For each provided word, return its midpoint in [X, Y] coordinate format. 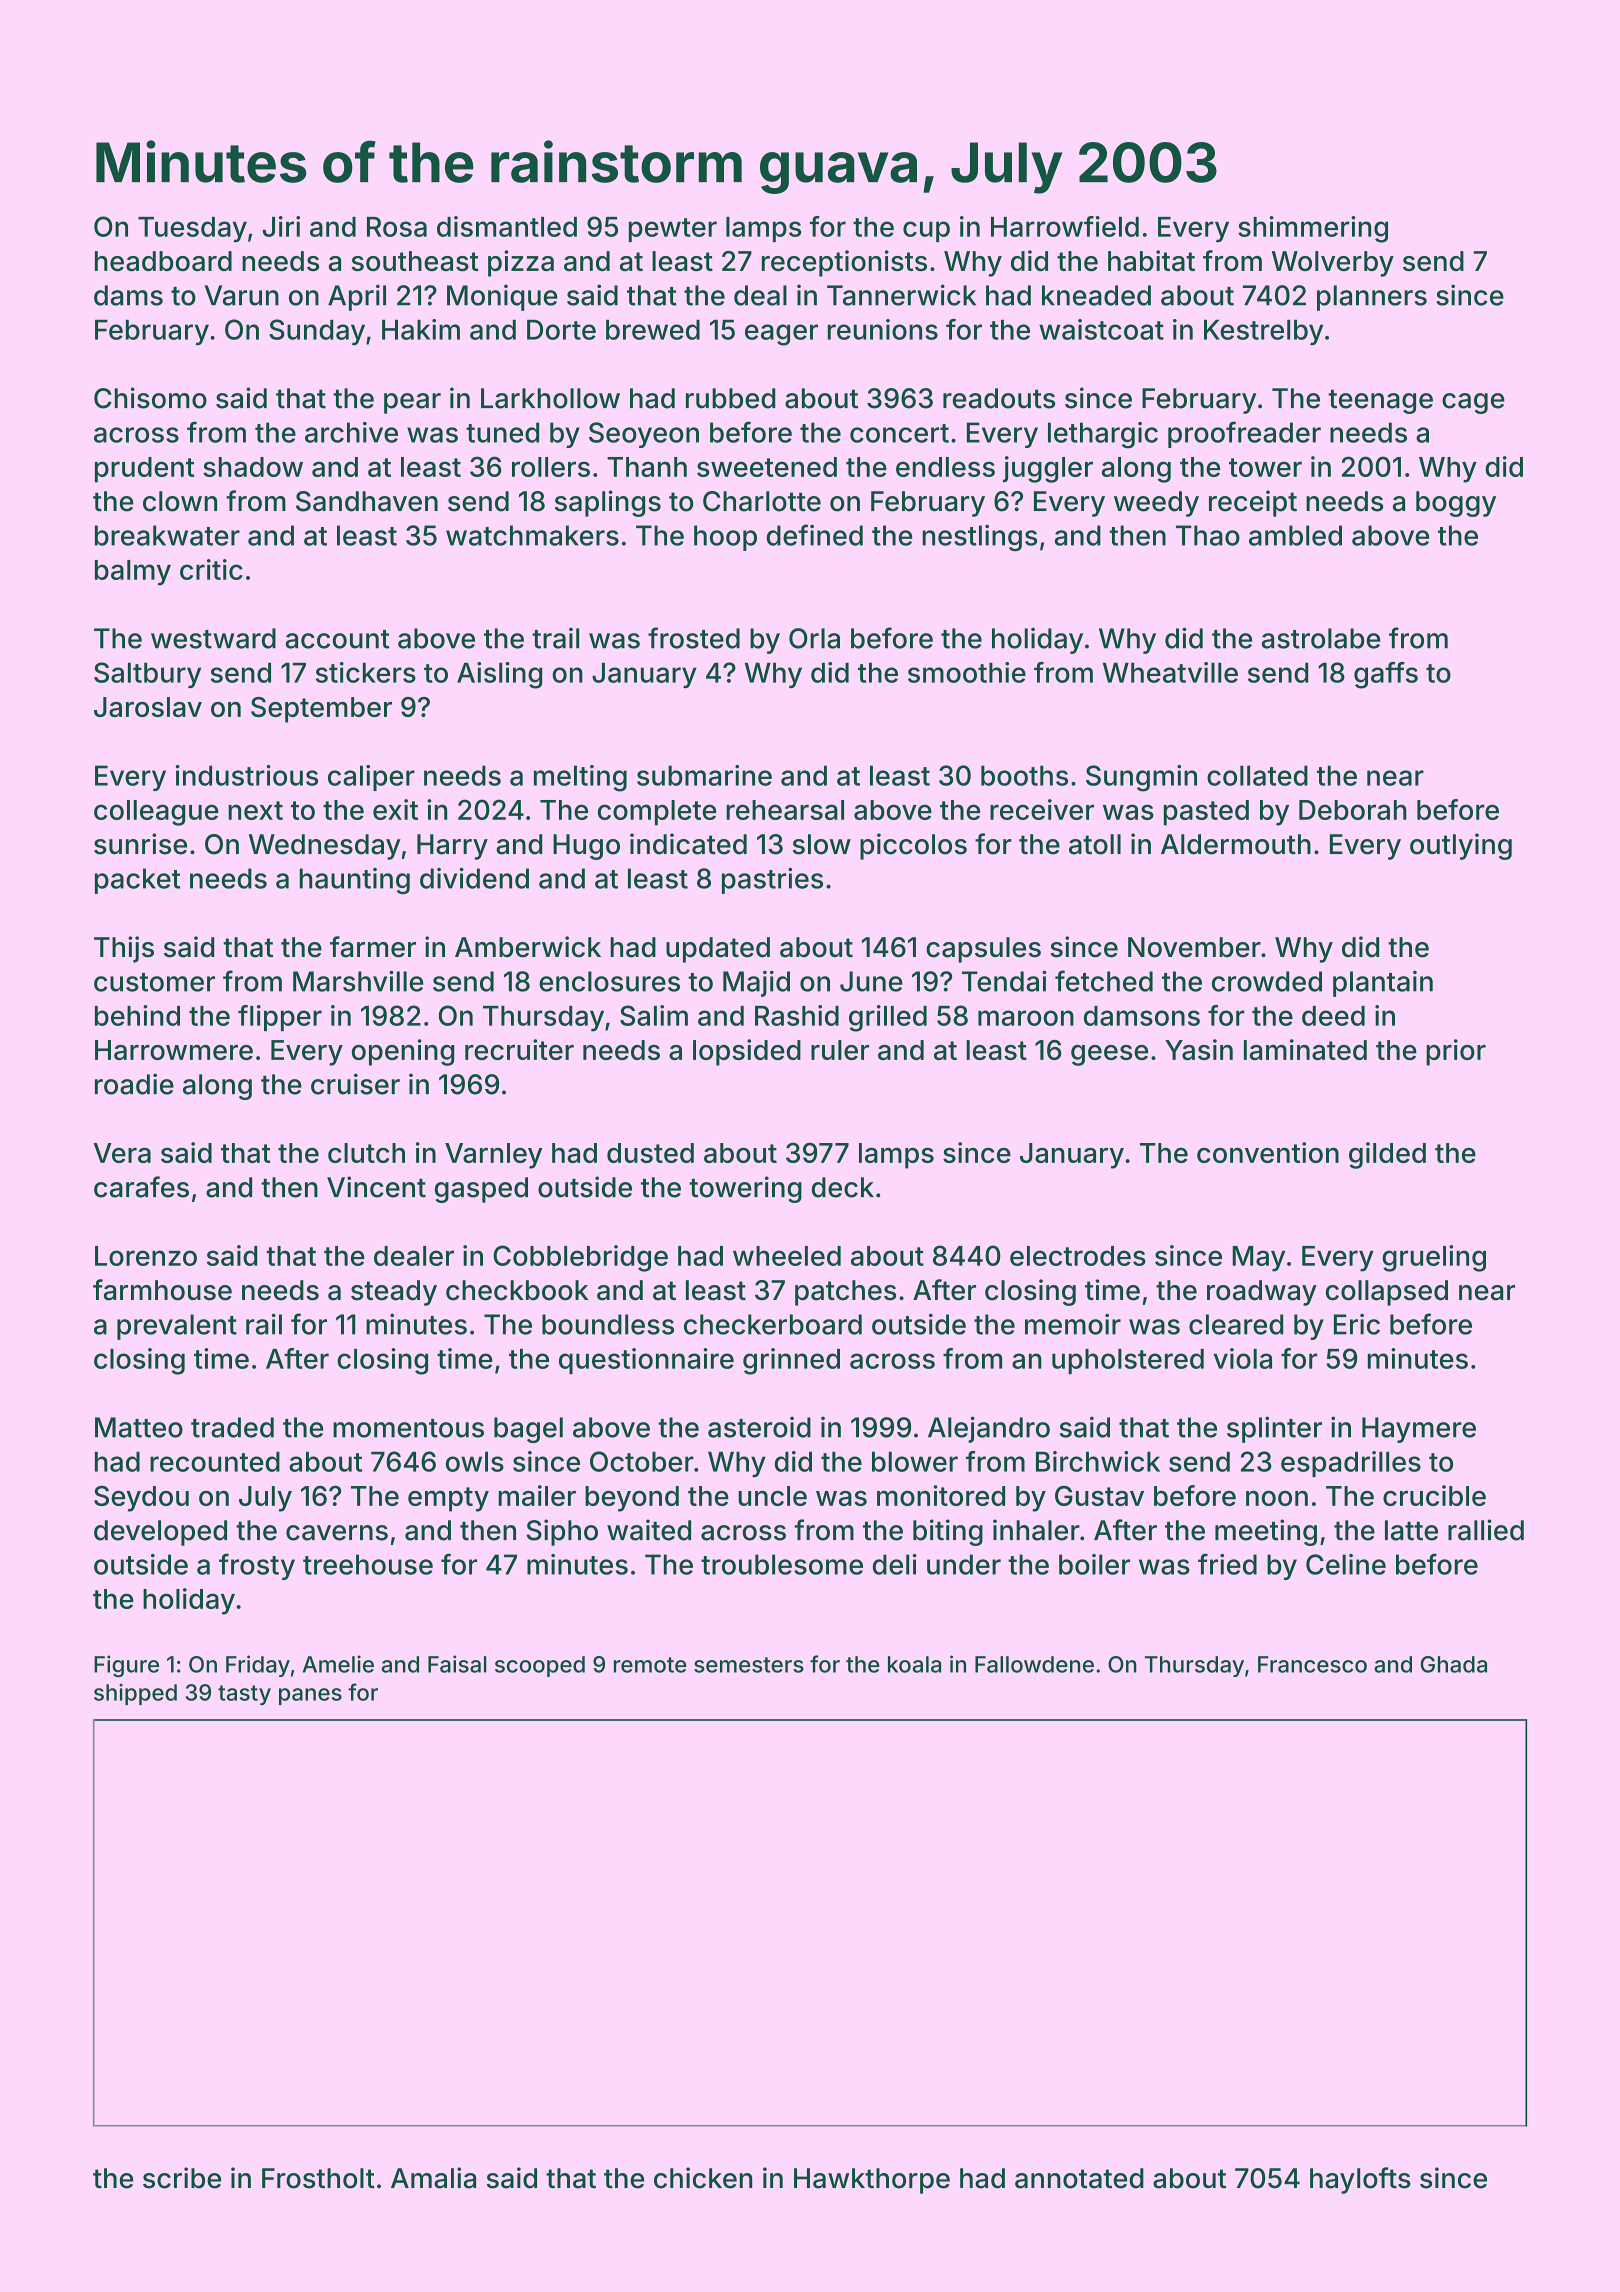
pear [412, 403]
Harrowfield [1065, 226]
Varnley [493, 1156]
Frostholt [318, 2178]
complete [657, 813]
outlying [1461, 846]
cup [926, 231]
